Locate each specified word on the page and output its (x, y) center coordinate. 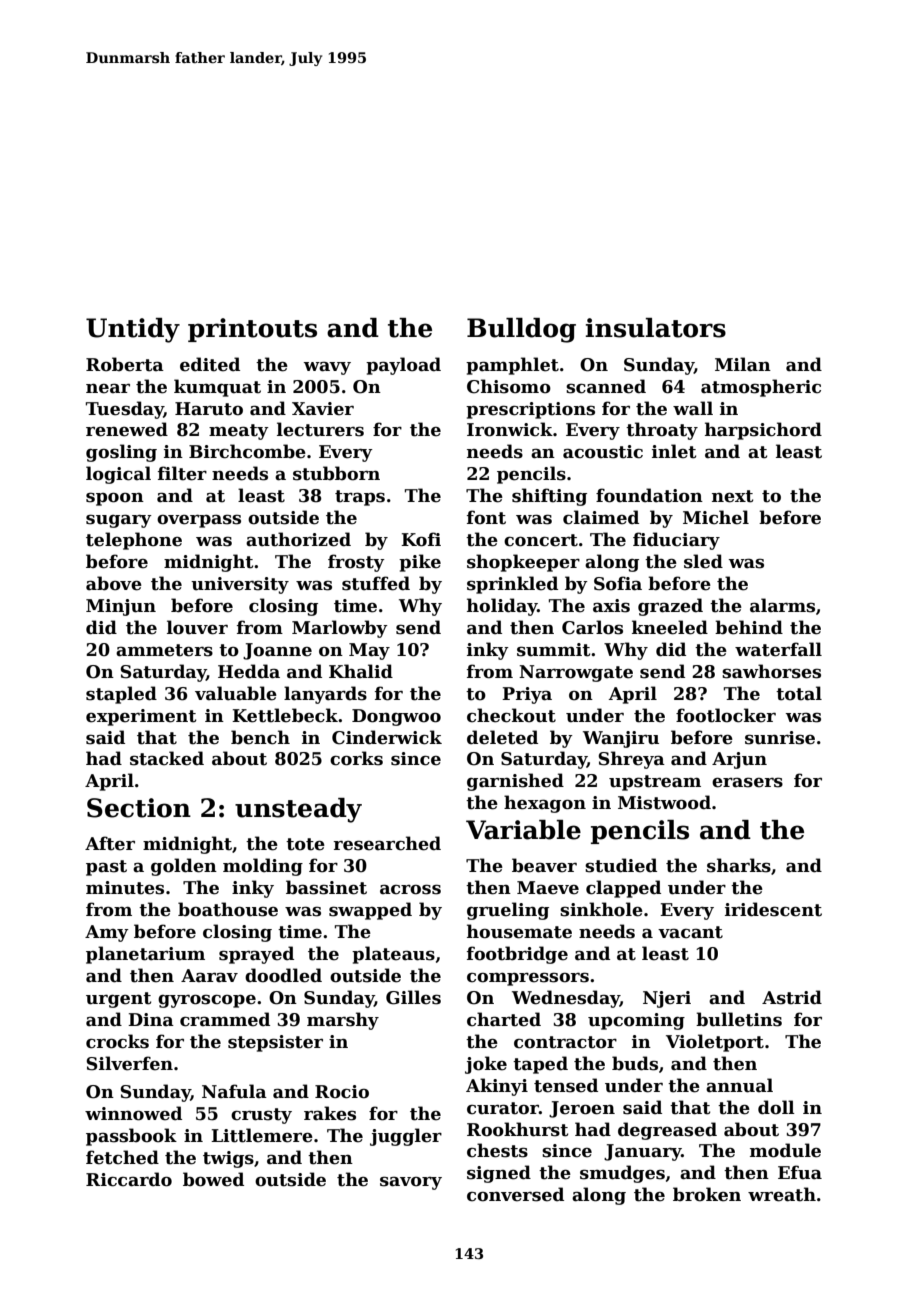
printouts (252, 330)
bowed (213, 1179)
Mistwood (664, 802)
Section (139, 808)
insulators (656, 328)
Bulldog (521, 330)
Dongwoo (396, 717)
